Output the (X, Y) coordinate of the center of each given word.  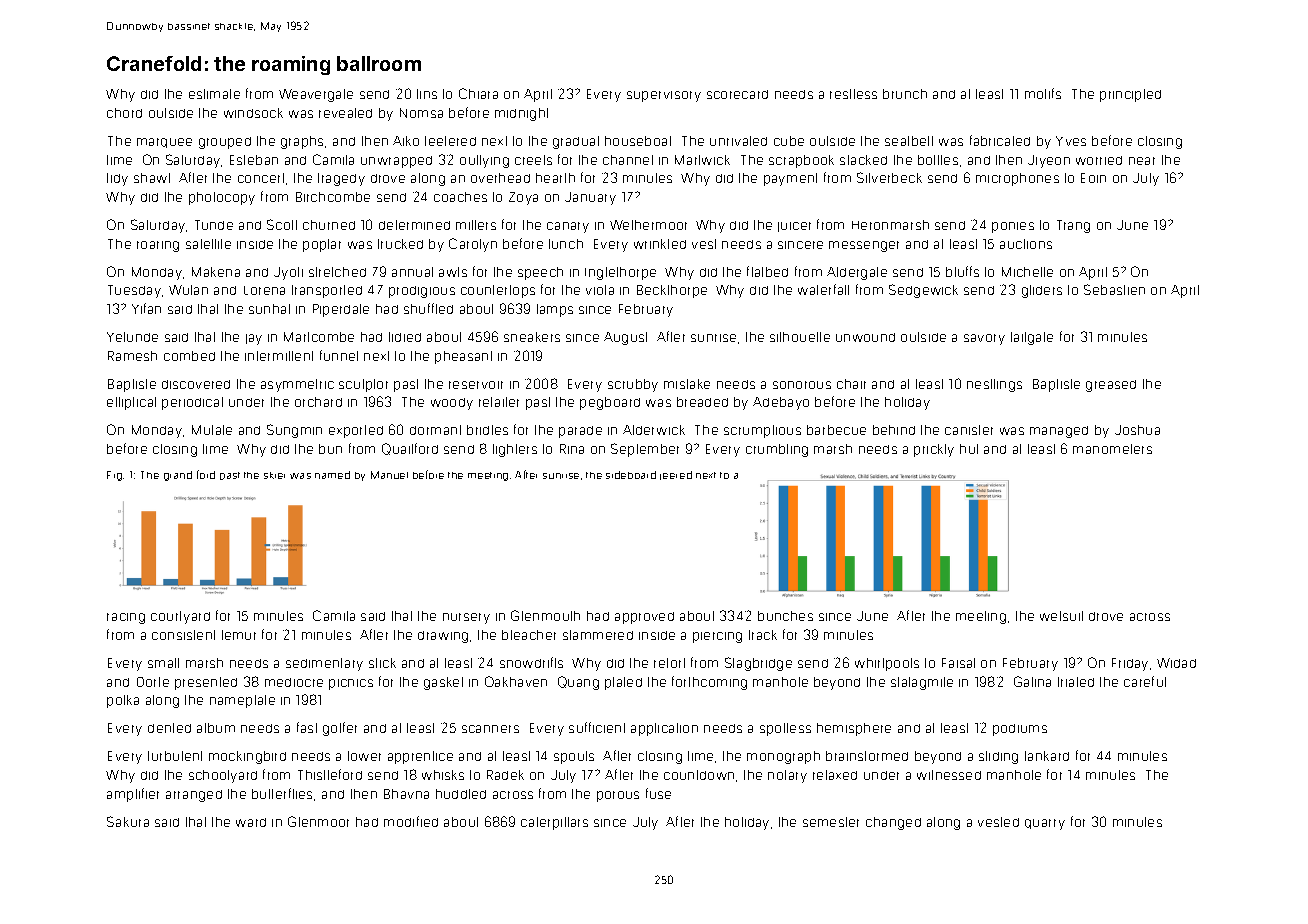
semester (831, 822)
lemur (239, 635)
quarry (1045, 824)
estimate (214, 94)
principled (1130, 95)
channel (628, 160)
